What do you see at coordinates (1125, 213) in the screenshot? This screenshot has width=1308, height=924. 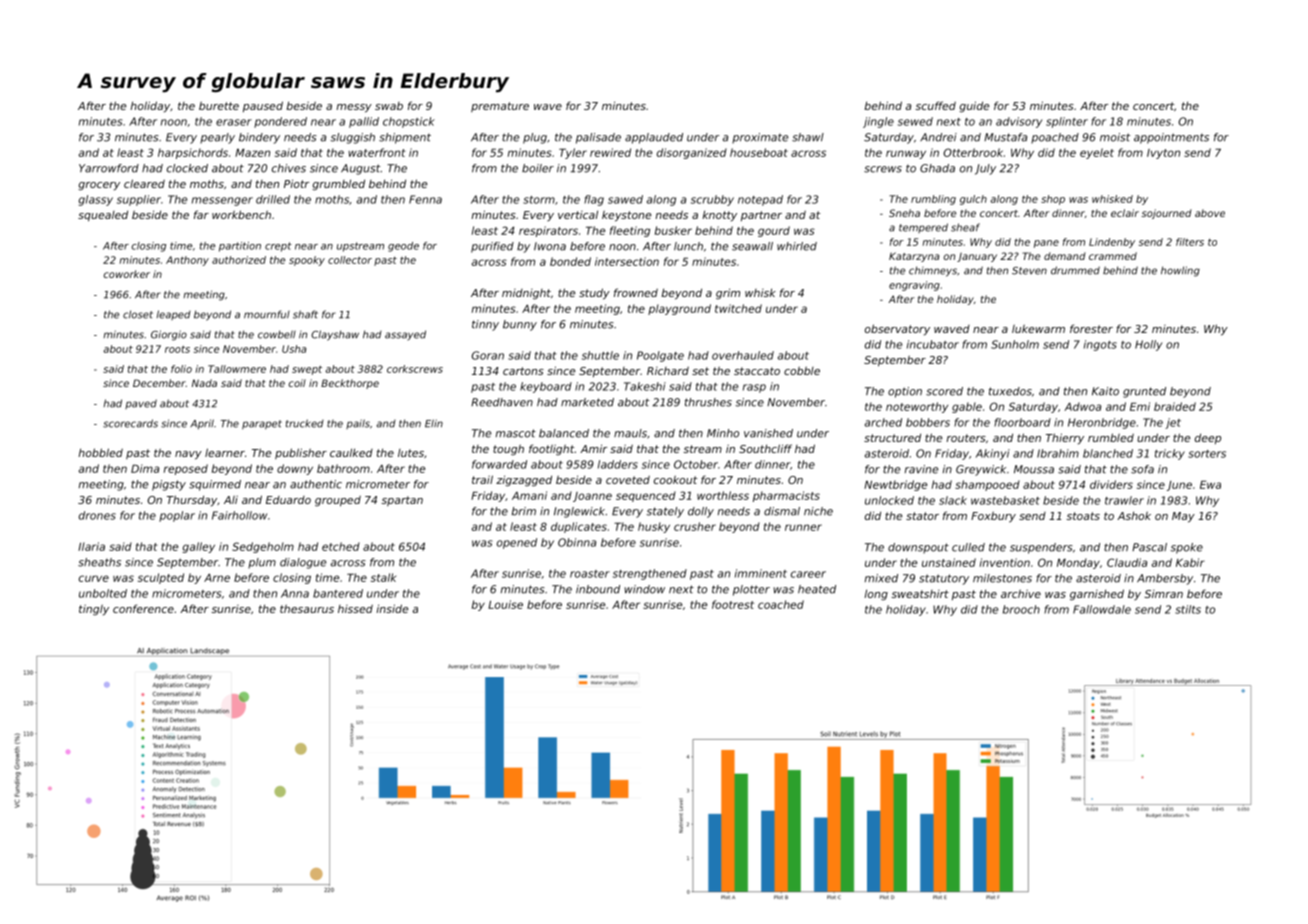 I see `eclair` at bounding box center [1125, 213].
